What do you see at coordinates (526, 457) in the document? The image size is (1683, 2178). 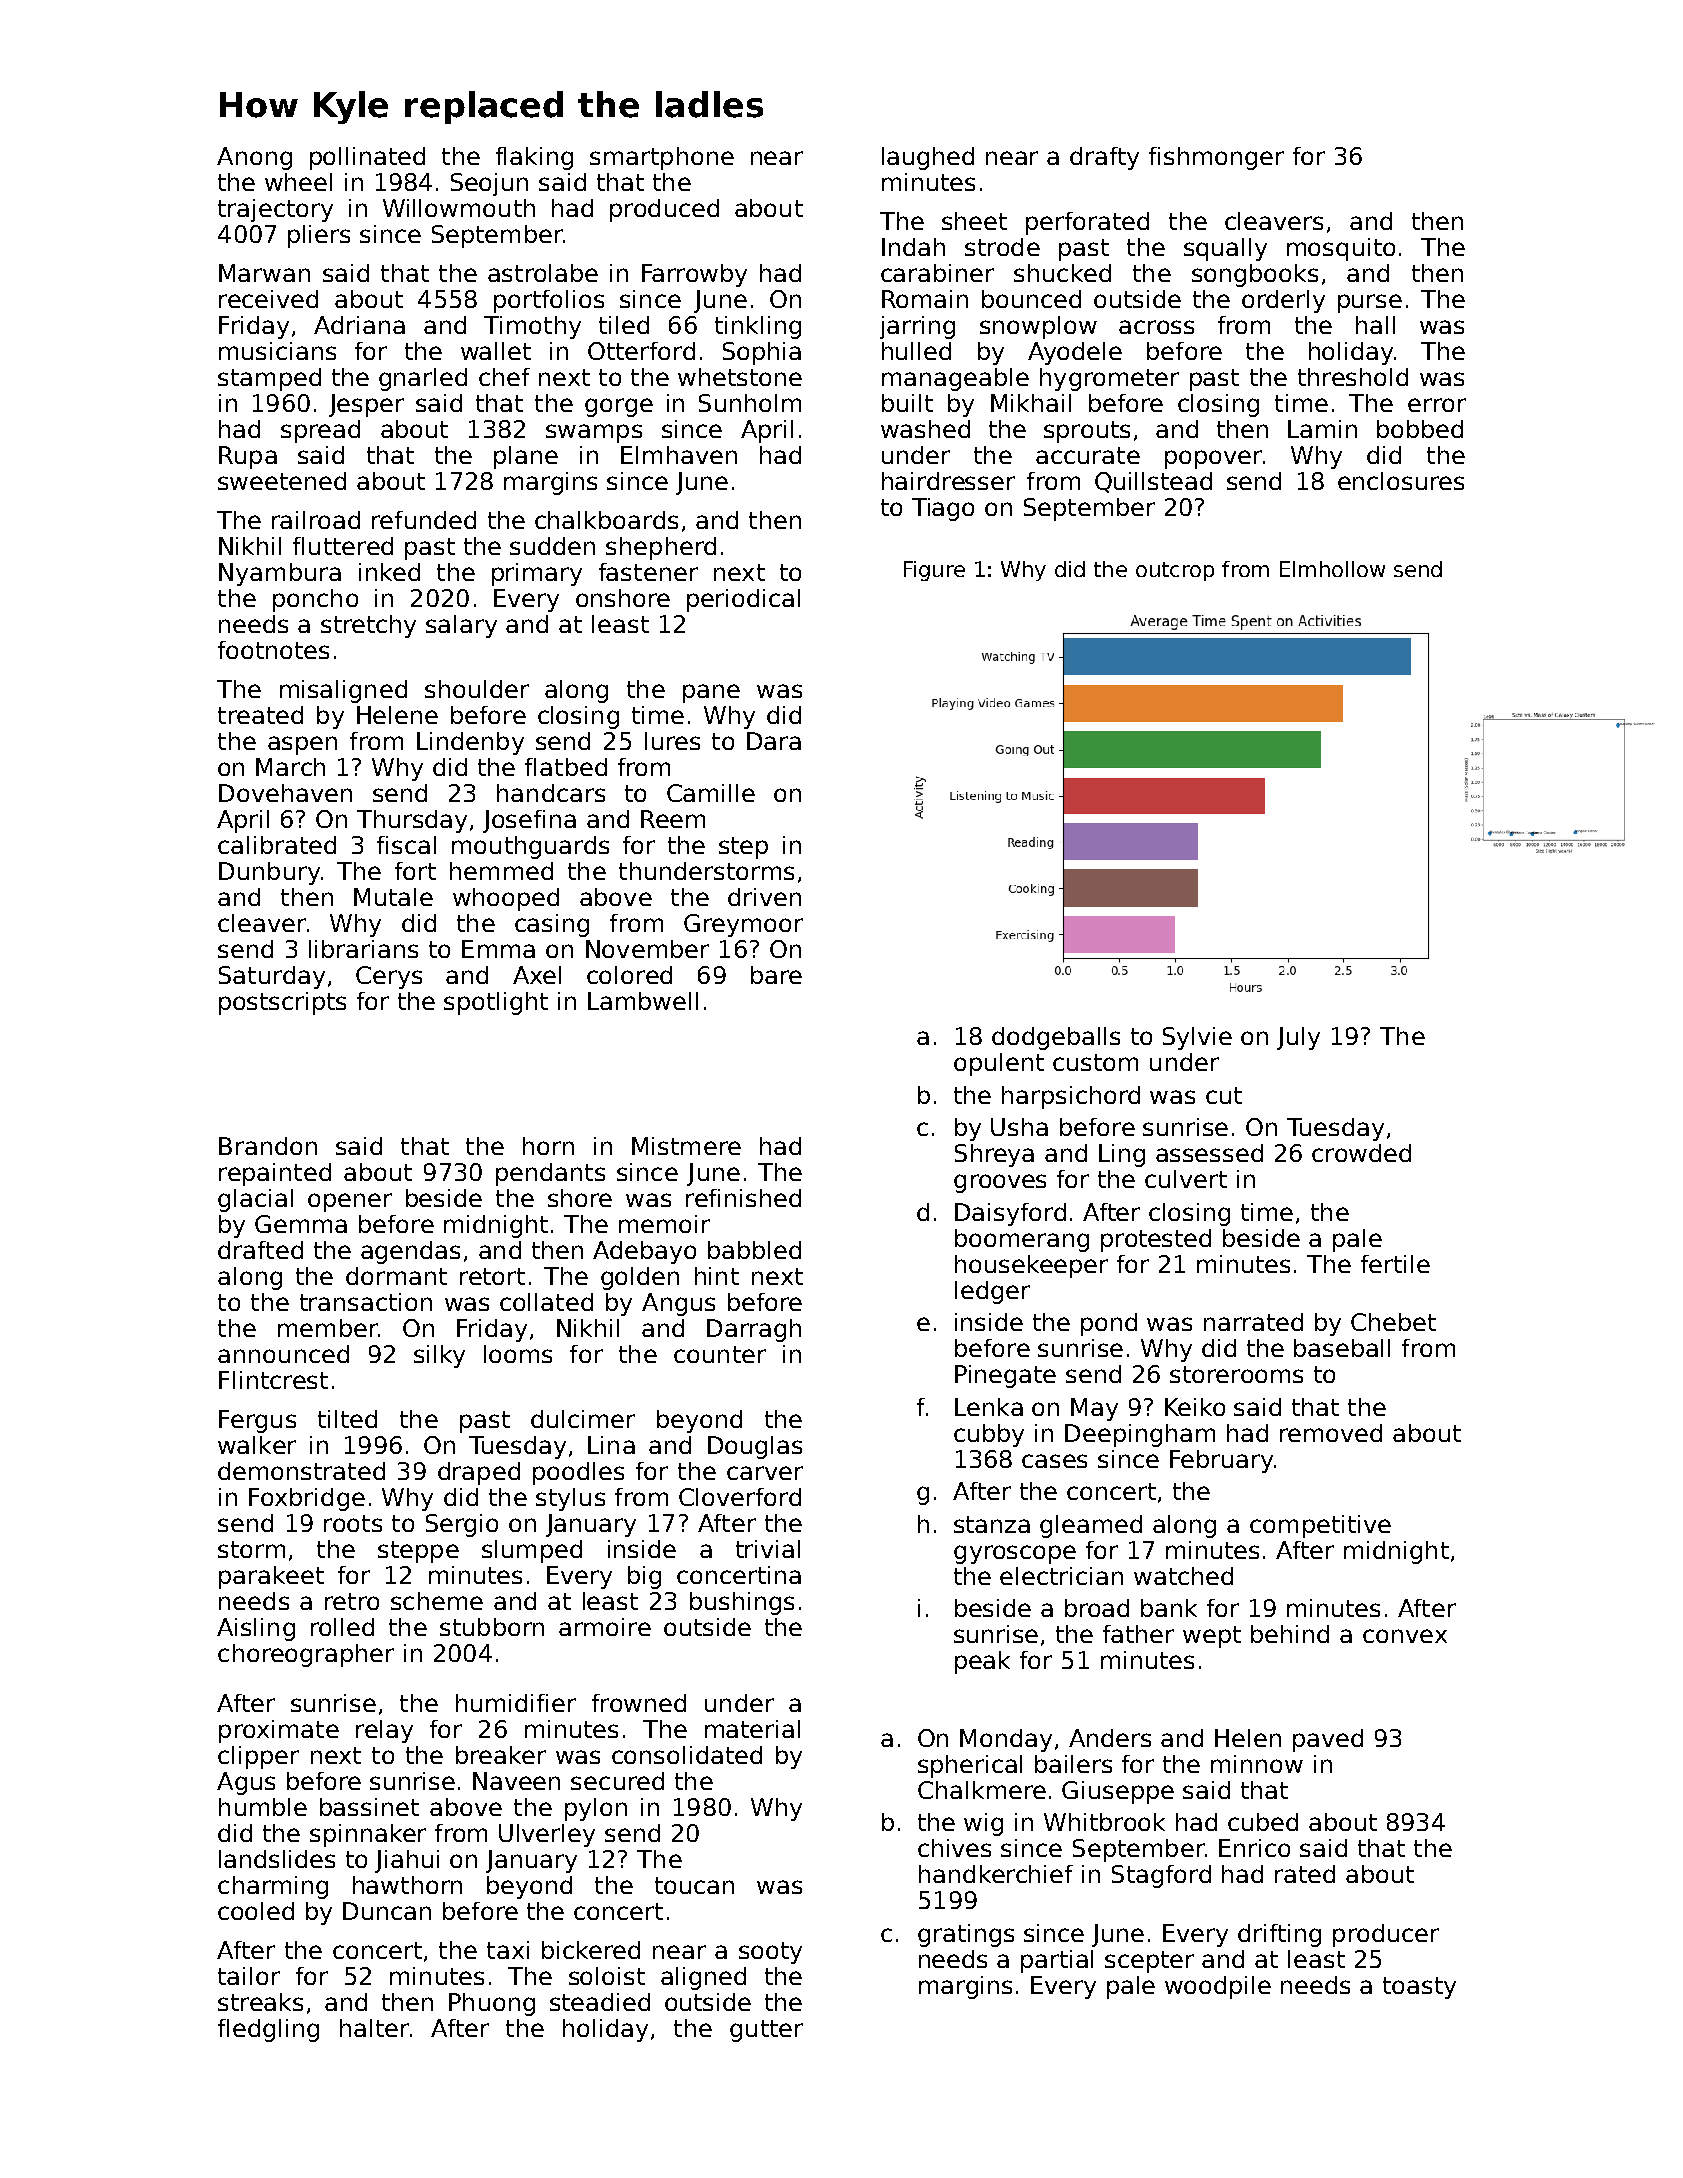 I see `plane` at bounding box center [526, 457].
